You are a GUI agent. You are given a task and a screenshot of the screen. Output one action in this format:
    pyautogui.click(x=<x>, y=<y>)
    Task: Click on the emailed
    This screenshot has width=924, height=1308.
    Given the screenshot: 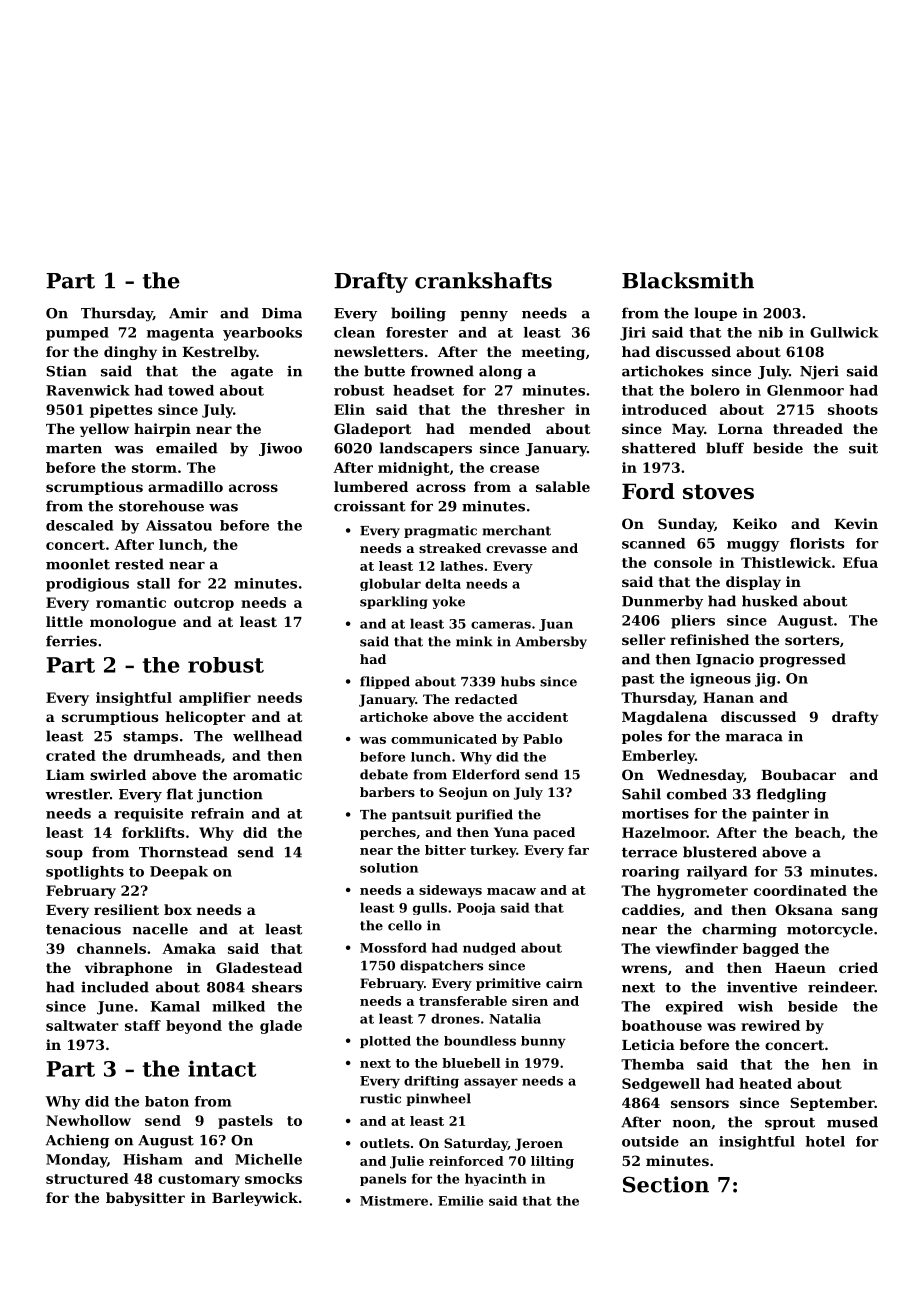 What is the action you would take?
    pyautogui.click(x=187, y=448)
